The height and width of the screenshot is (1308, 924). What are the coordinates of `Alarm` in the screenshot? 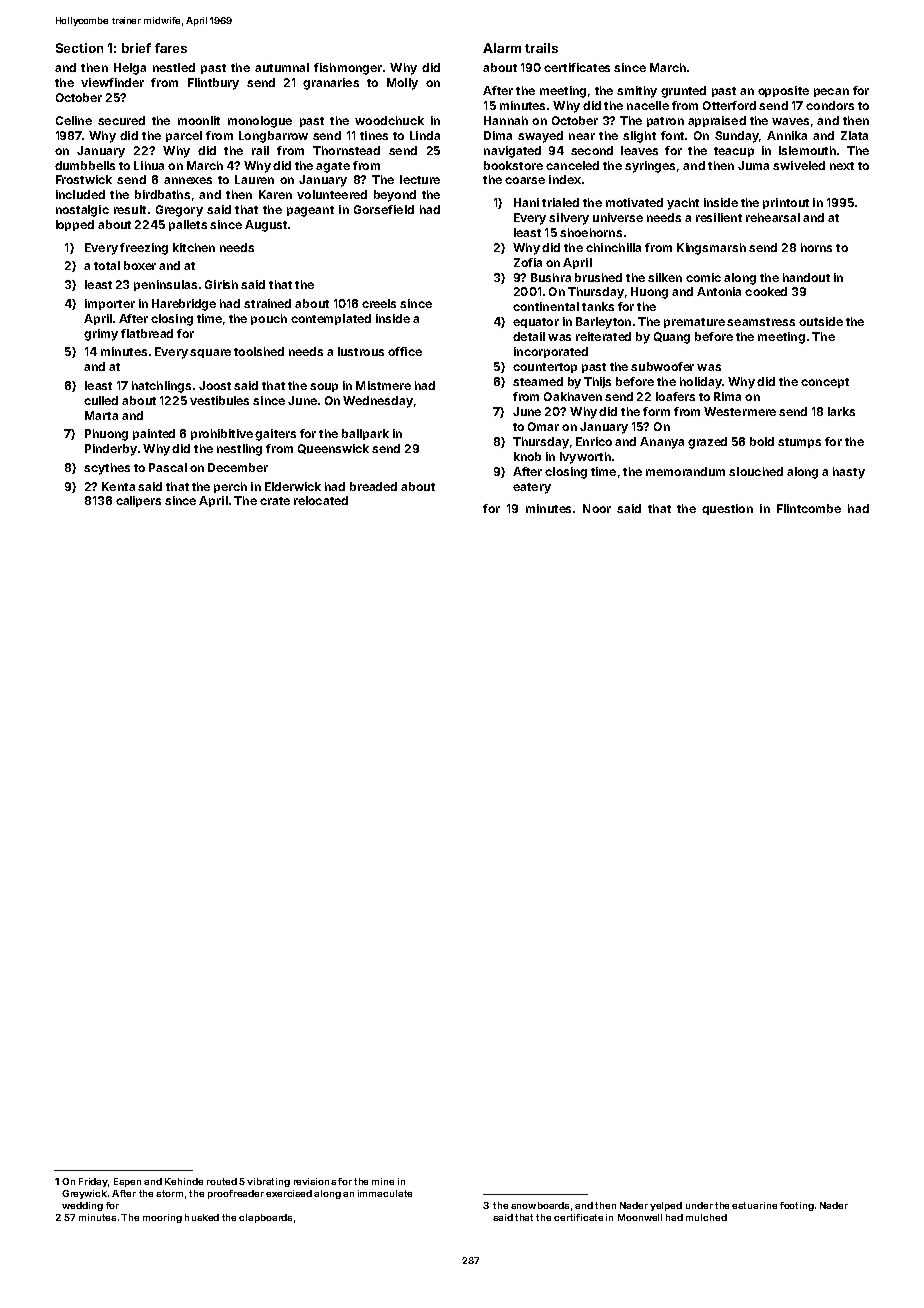 It's located at (502, 48).
